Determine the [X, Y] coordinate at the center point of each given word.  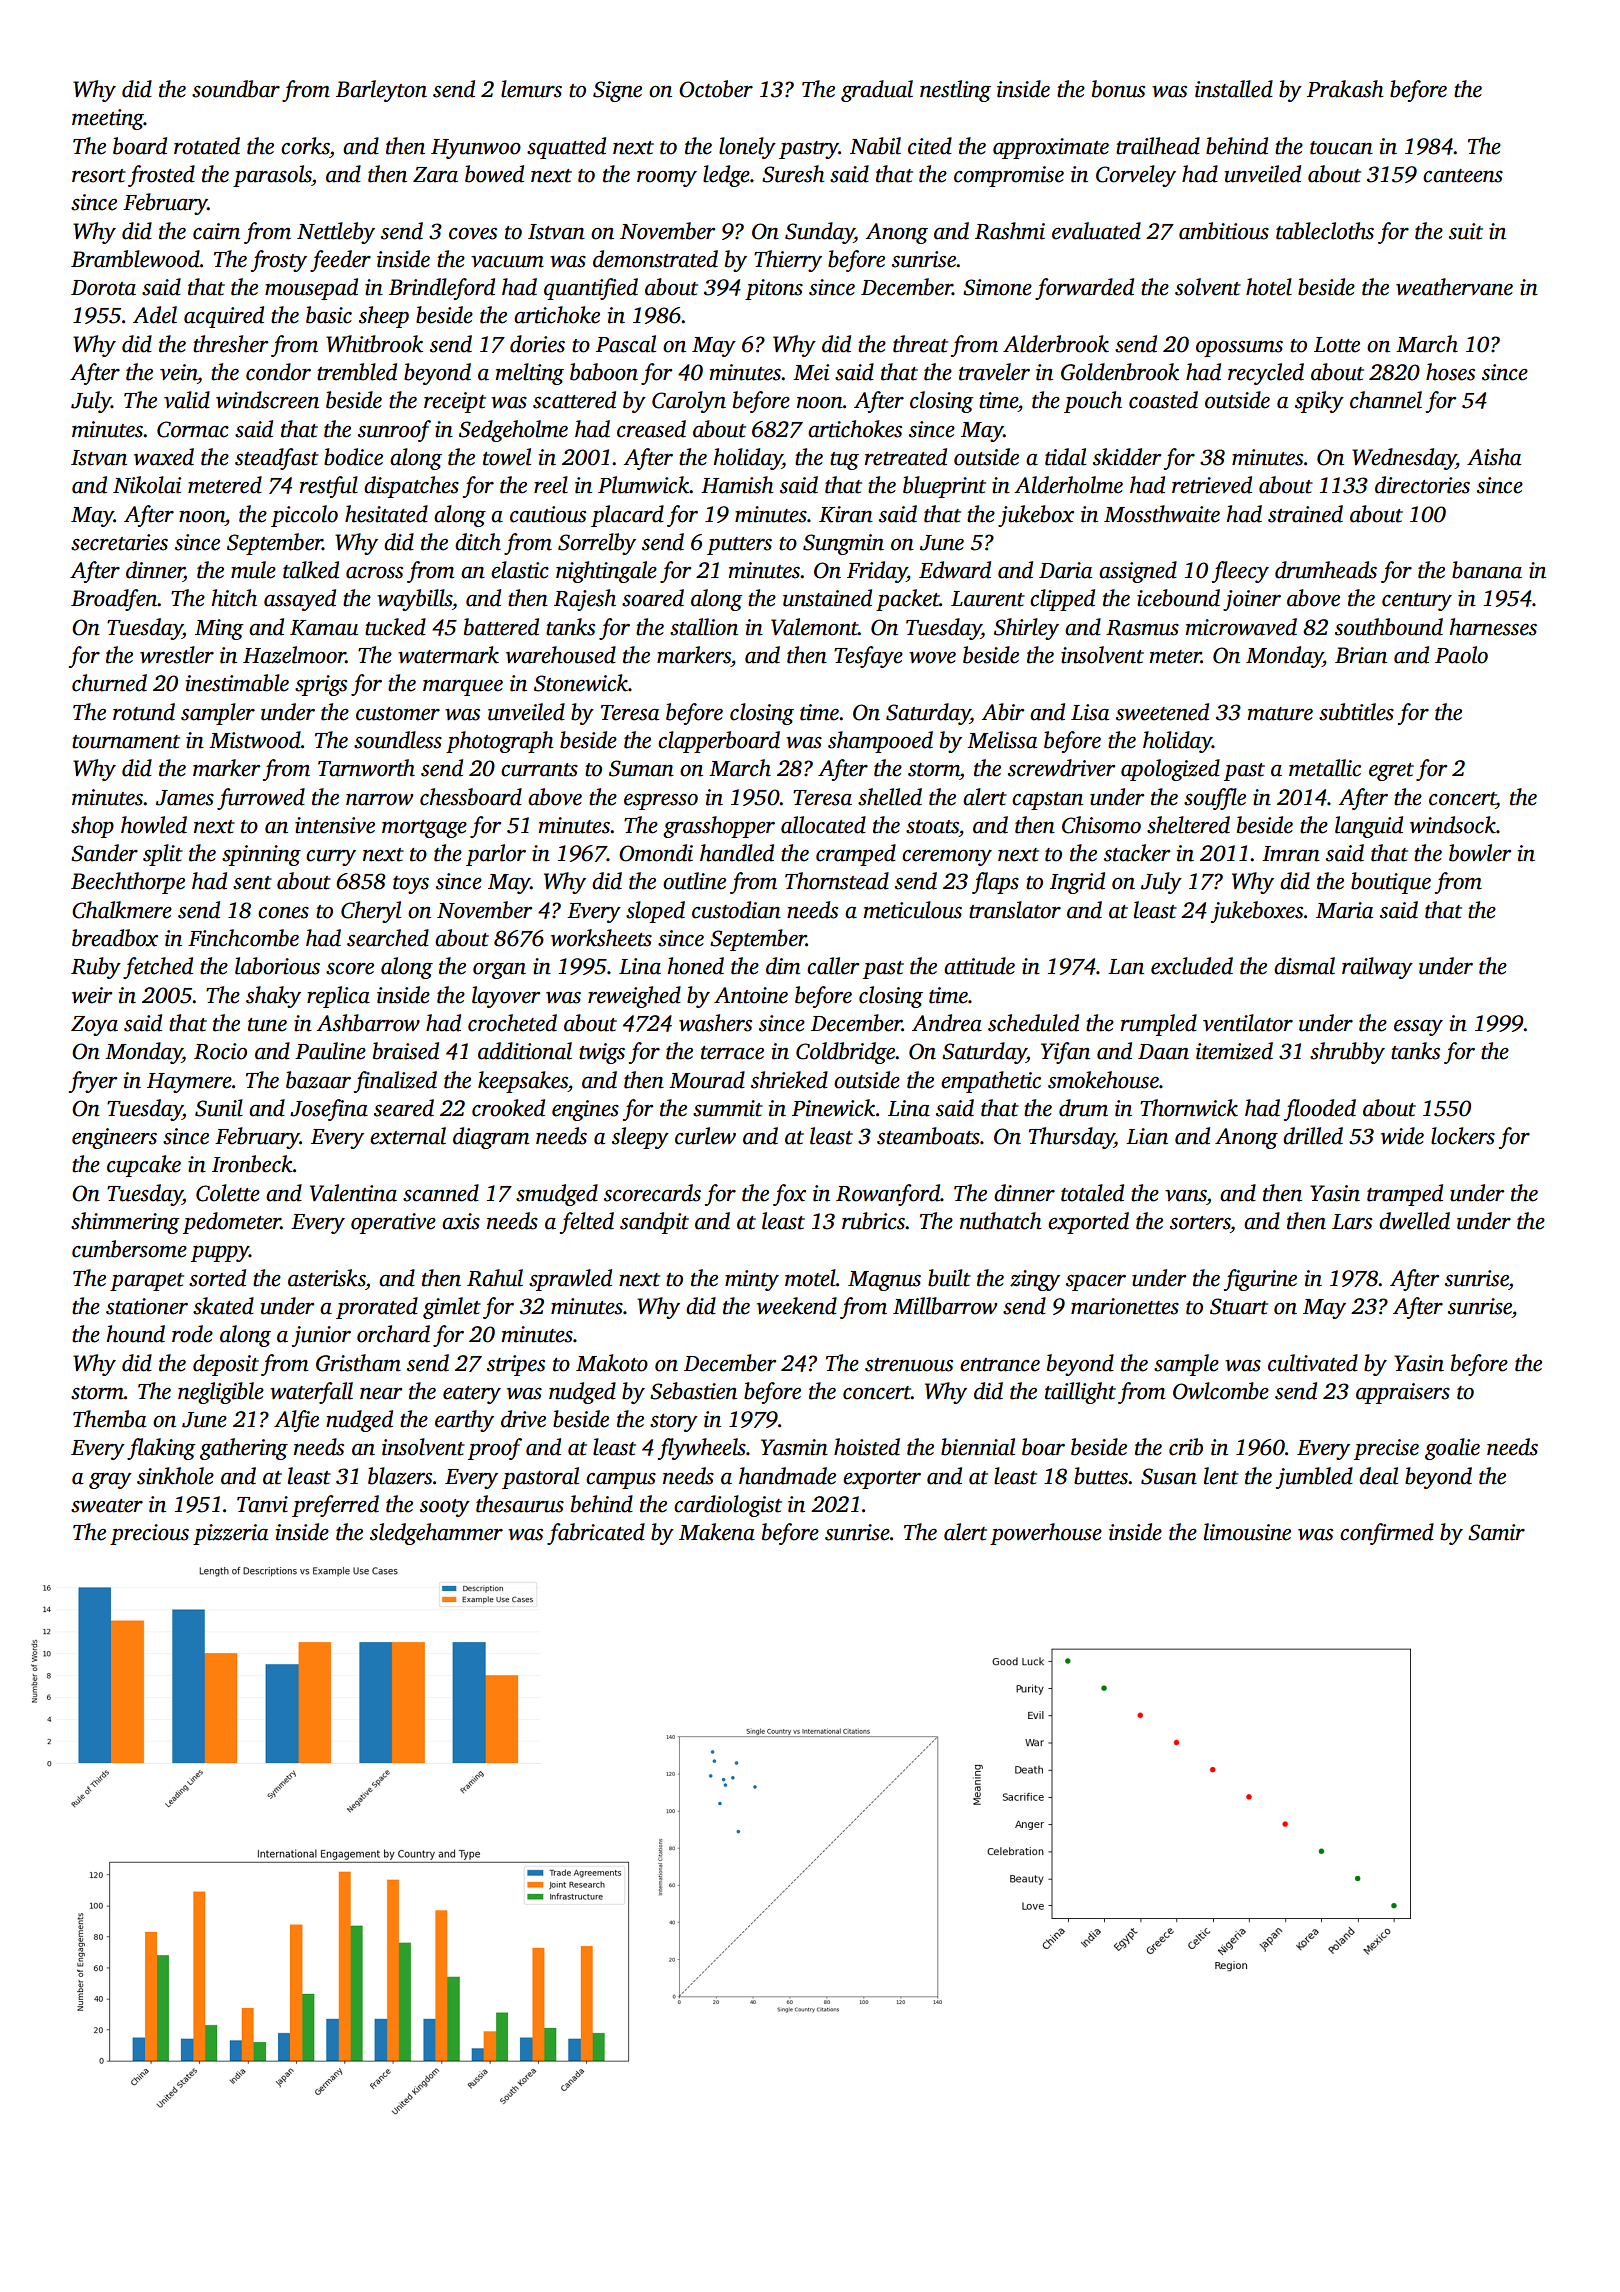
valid [187, 400]
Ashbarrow [368, 1023]
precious [149, 1534]
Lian [1147, 1136]
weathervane [1454, 287]
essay [1418, 1028]
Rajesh [585, 600]
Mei [811, 372]
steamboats [928, 1136]
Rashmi [1010, 231]
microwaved [1241, 627]
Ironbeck [252, 1164]
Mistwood [255, 740]
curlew [705, 1136]
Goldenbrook [1120, 372]
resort [99, 176]
